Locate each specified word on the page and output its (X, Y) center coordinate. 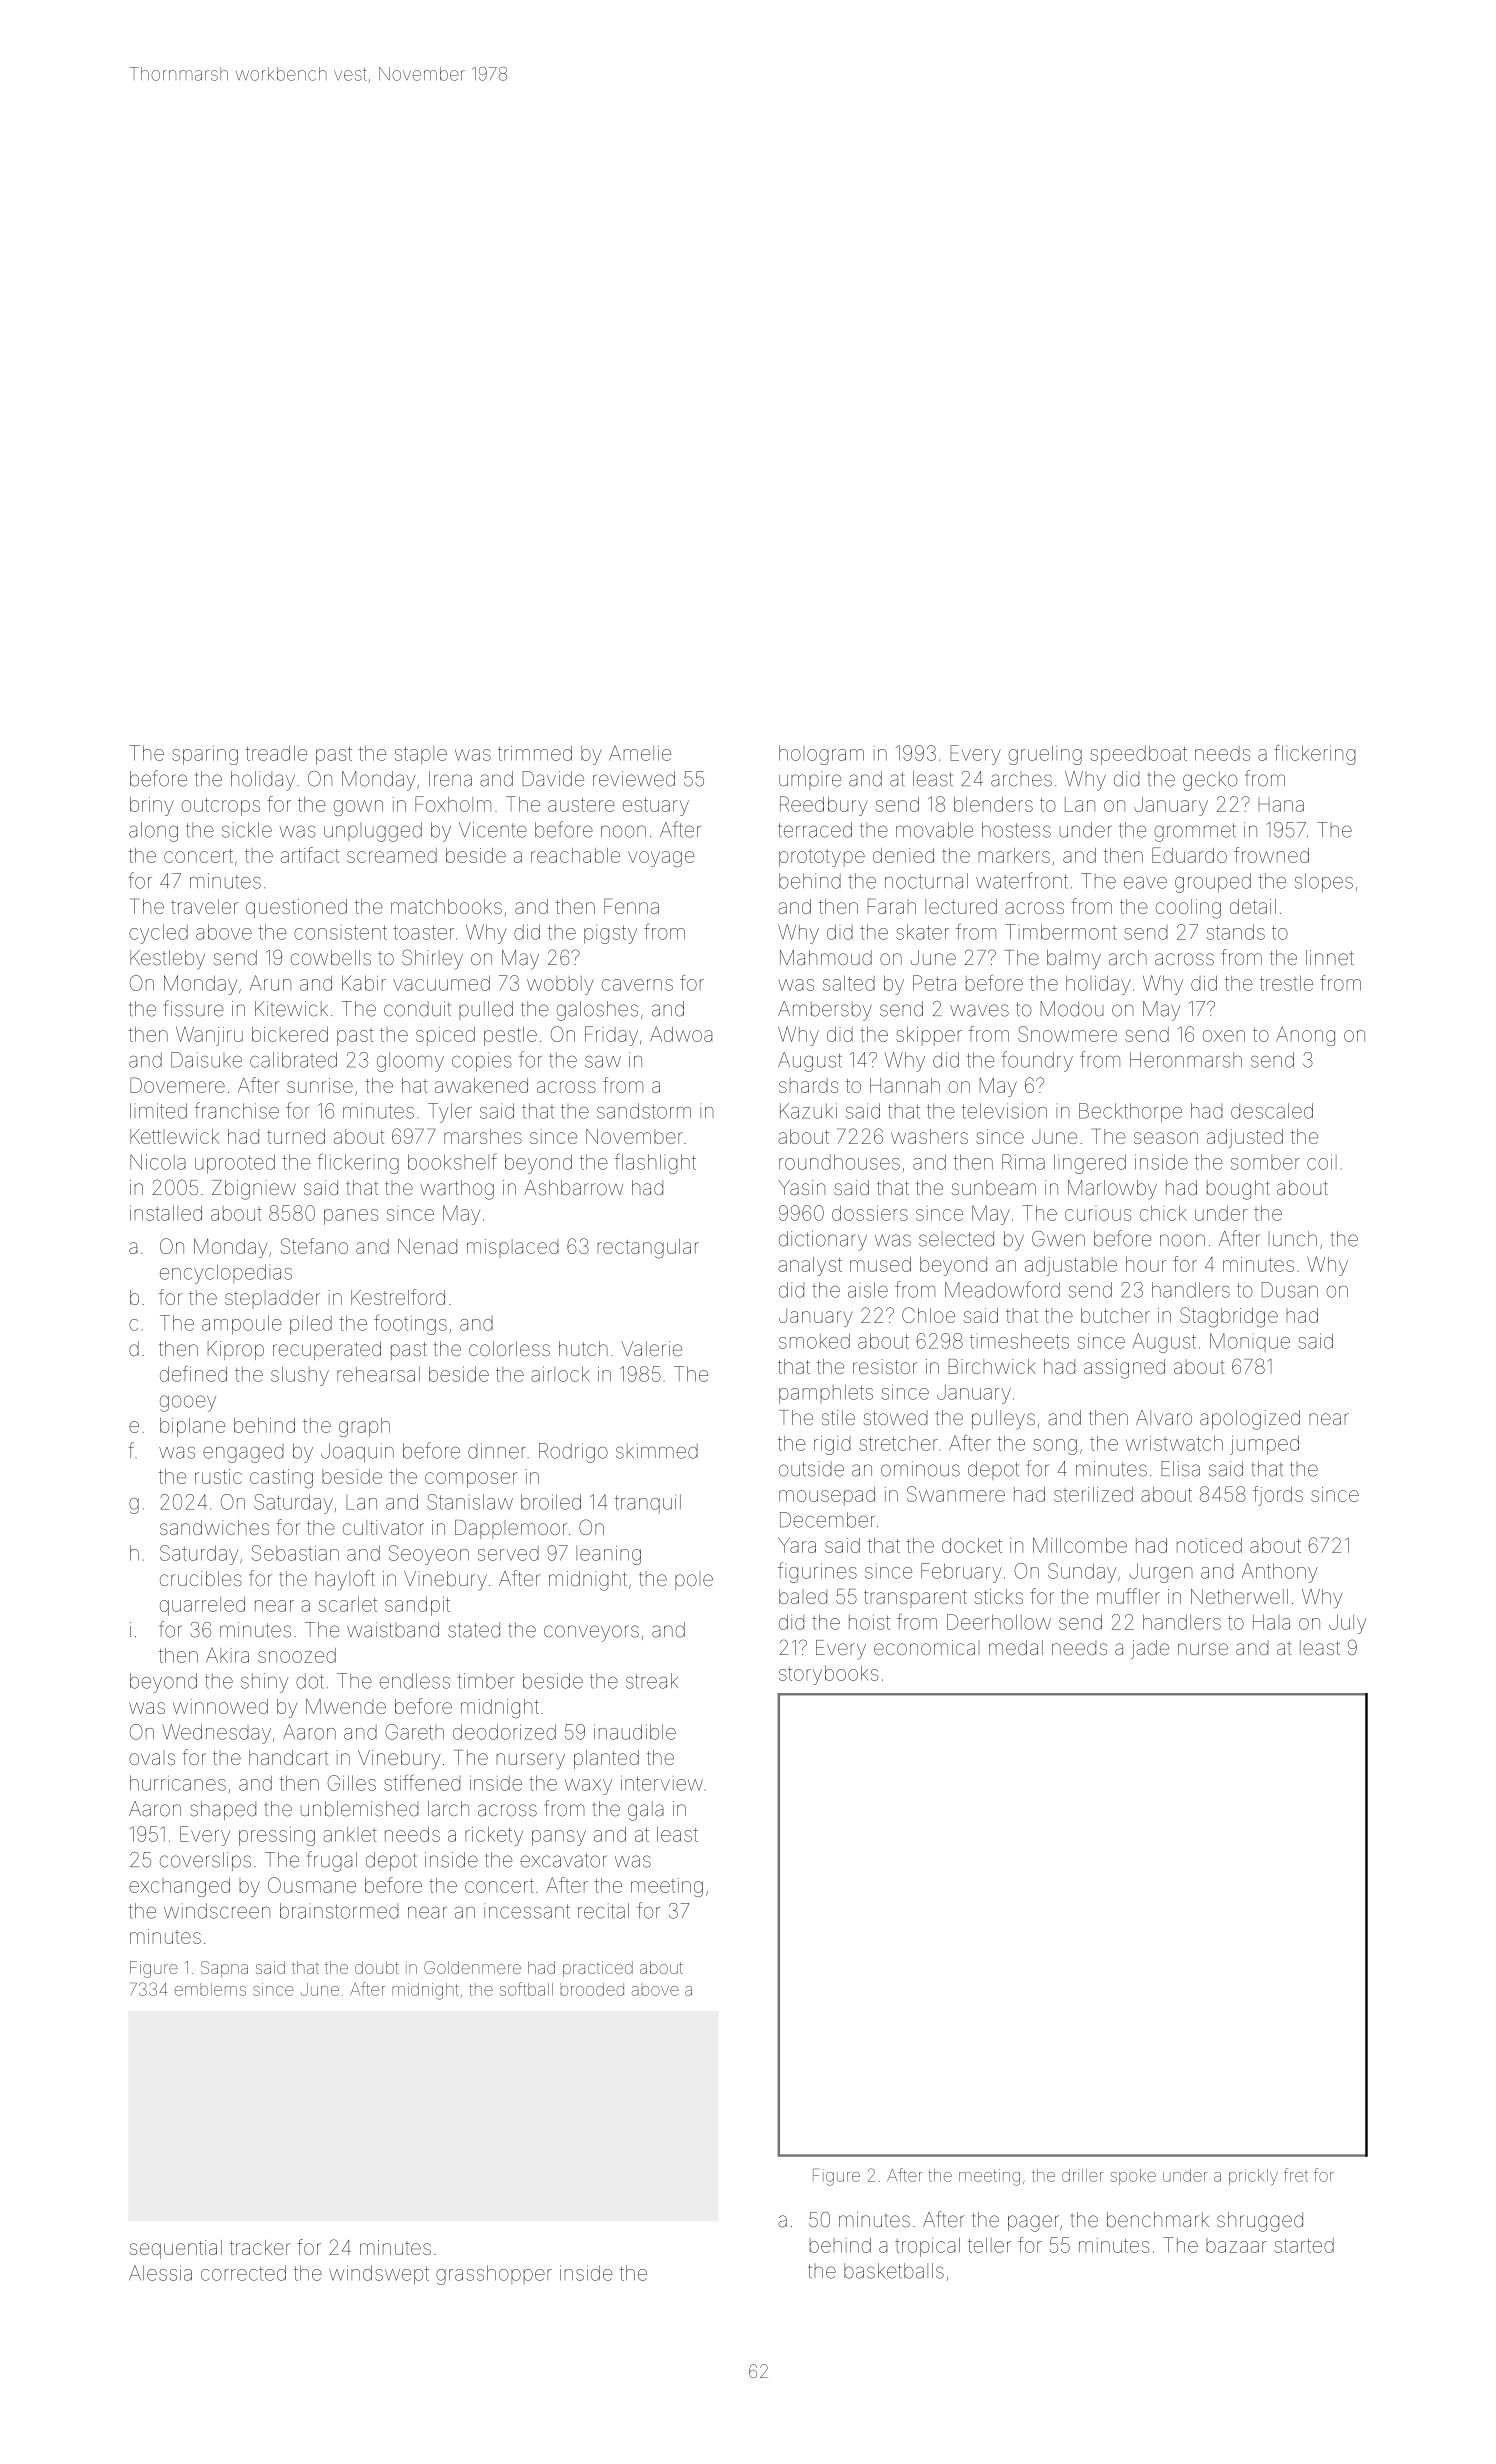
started (1304, 2245)
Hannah (905, 1085)
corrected (243, 2273)
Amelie (640, 753)
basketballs (894, 2271)
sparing (205, 755)
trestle (1286, 983)
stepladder (272, 1297)
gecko (1210, 781)
